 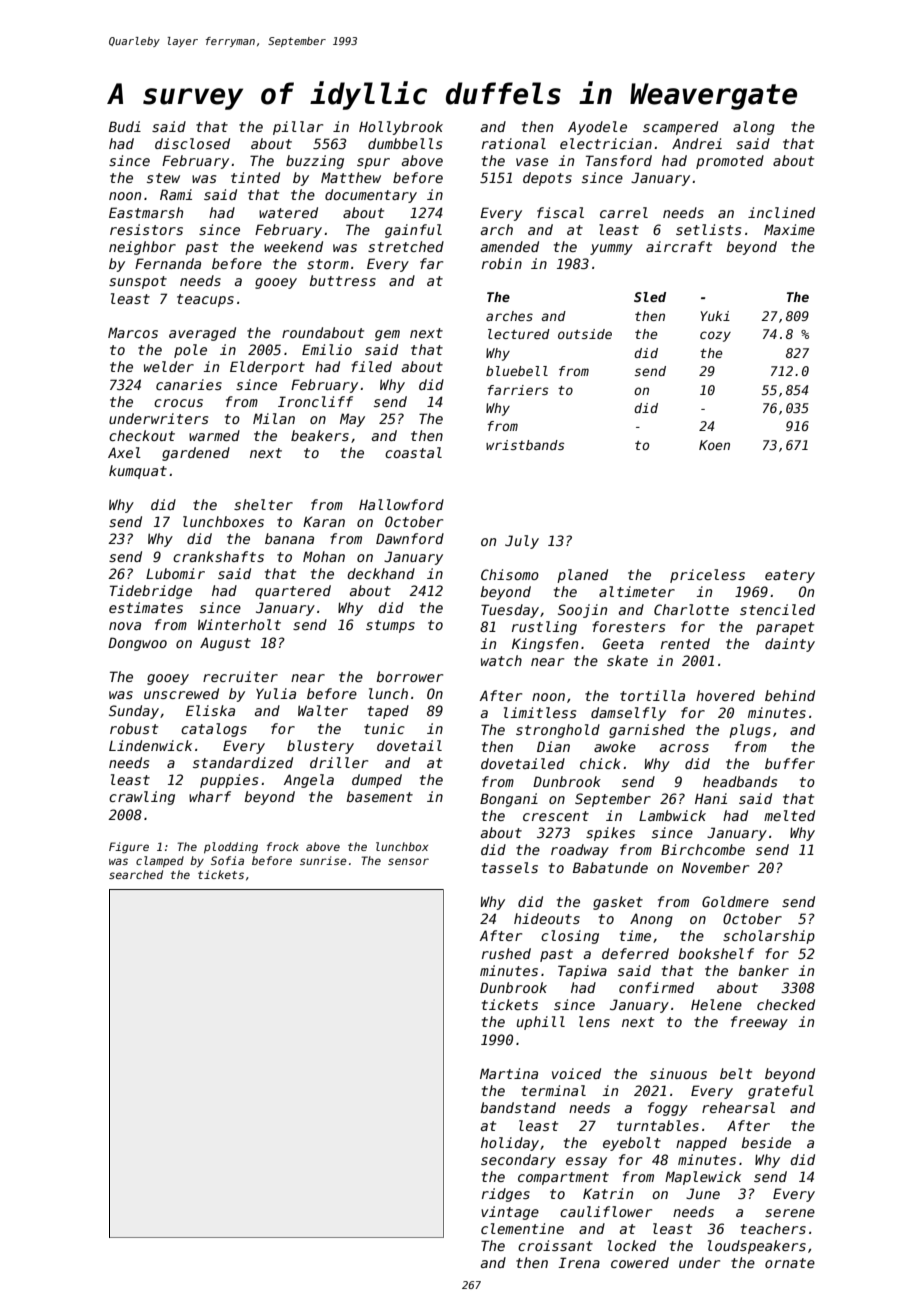 What do you see at coordinates (138, 282) in the screenshot?
I see `sunspot` at bounding box center [138, 282].
